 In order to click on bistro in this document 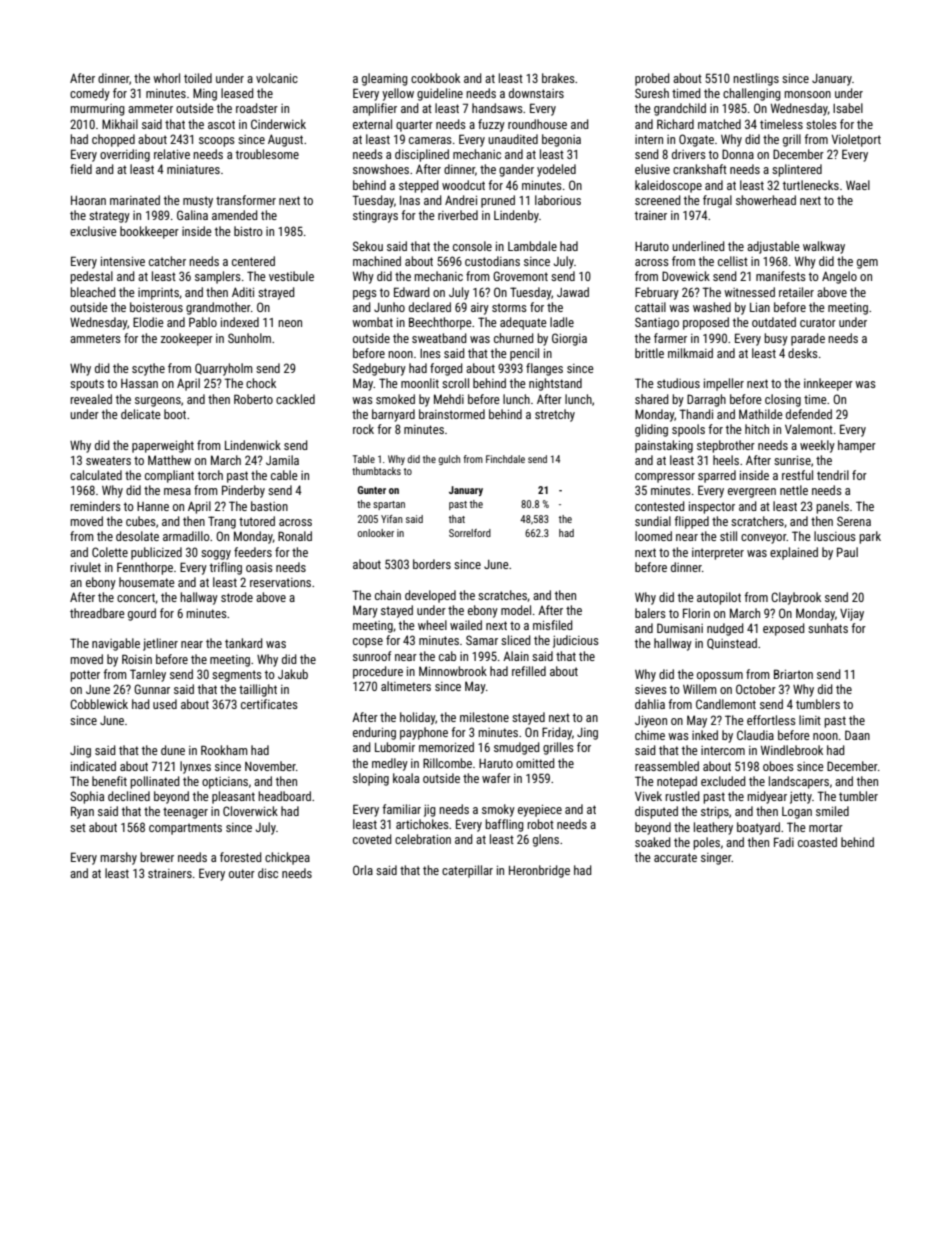, I will do `click(248, 231)`.
